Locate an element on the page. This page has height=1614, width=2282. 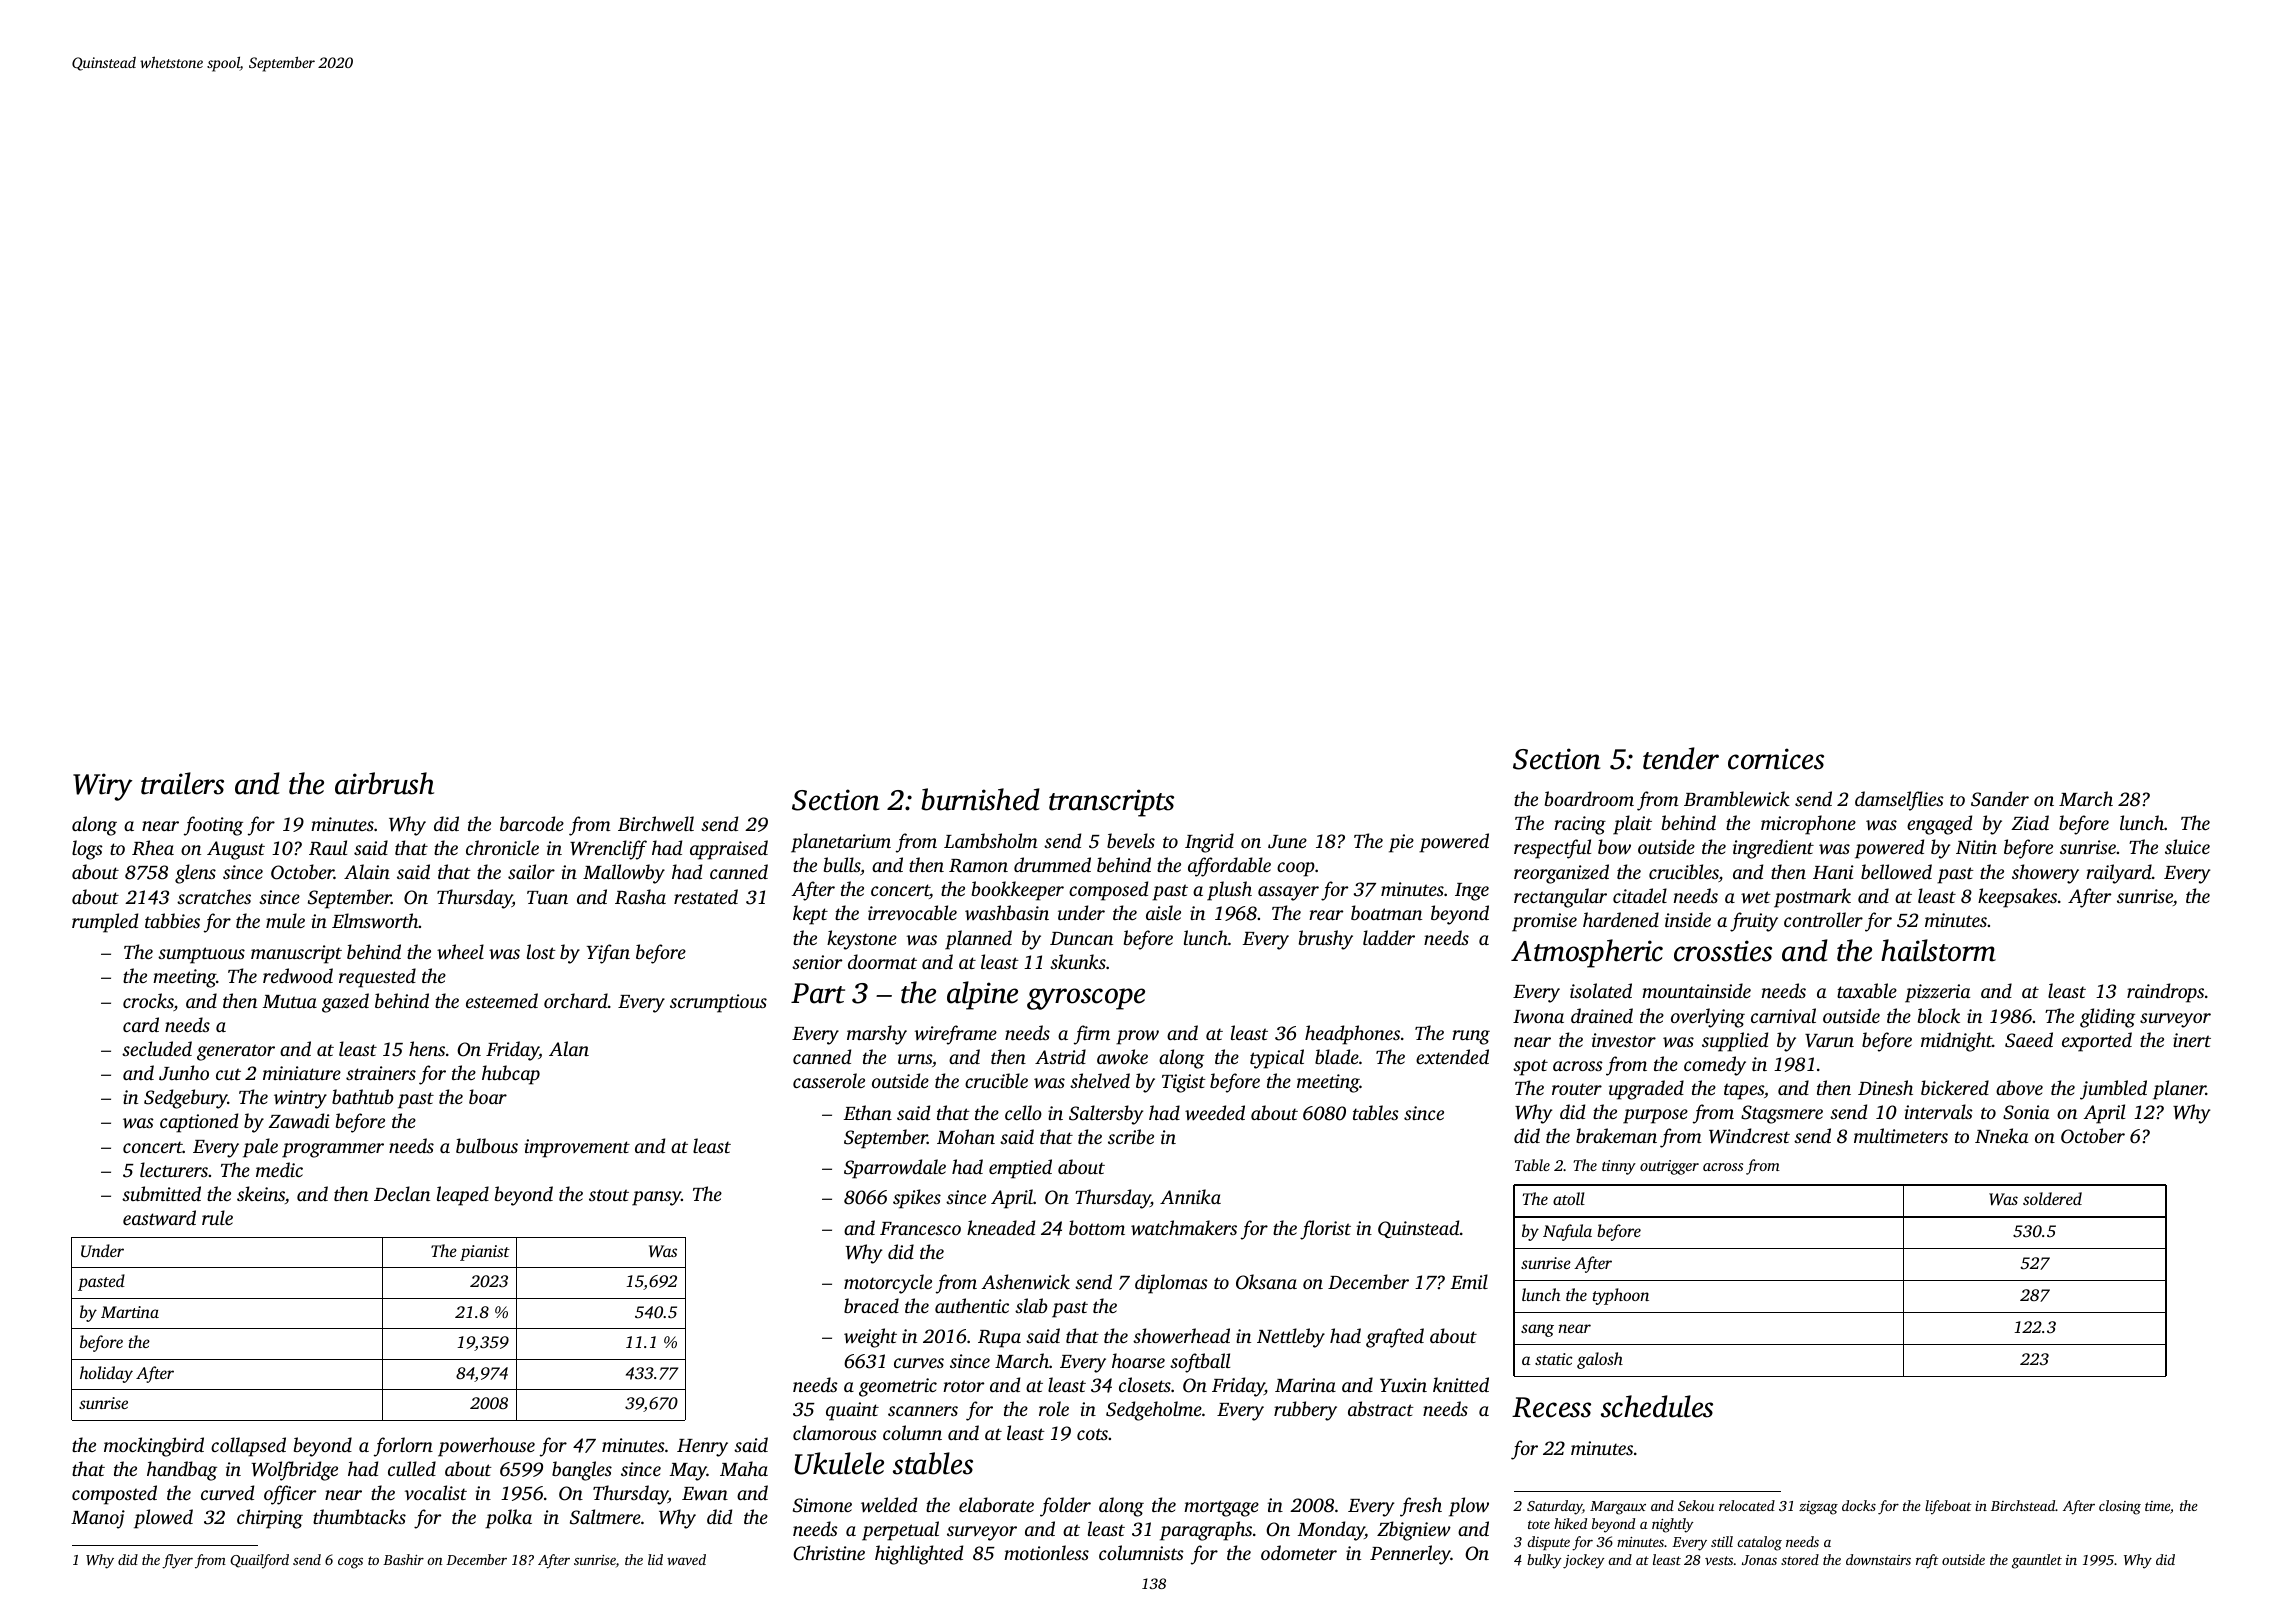
supplied is located at coordinates (1735, 1042).
